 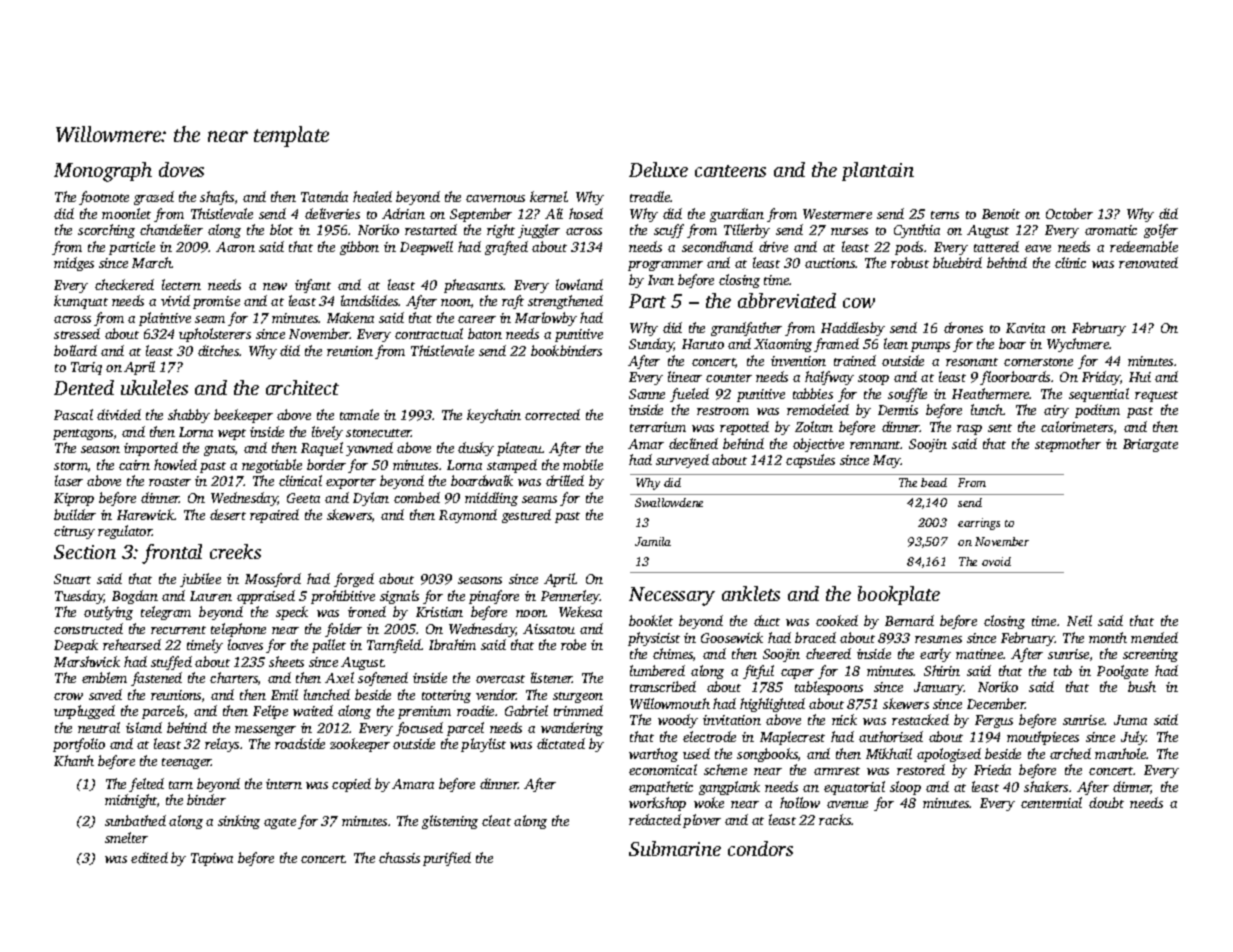 What do you see at coordinates (181, 169) in the document?
I see `doves` at bounding box center [181, 169].
